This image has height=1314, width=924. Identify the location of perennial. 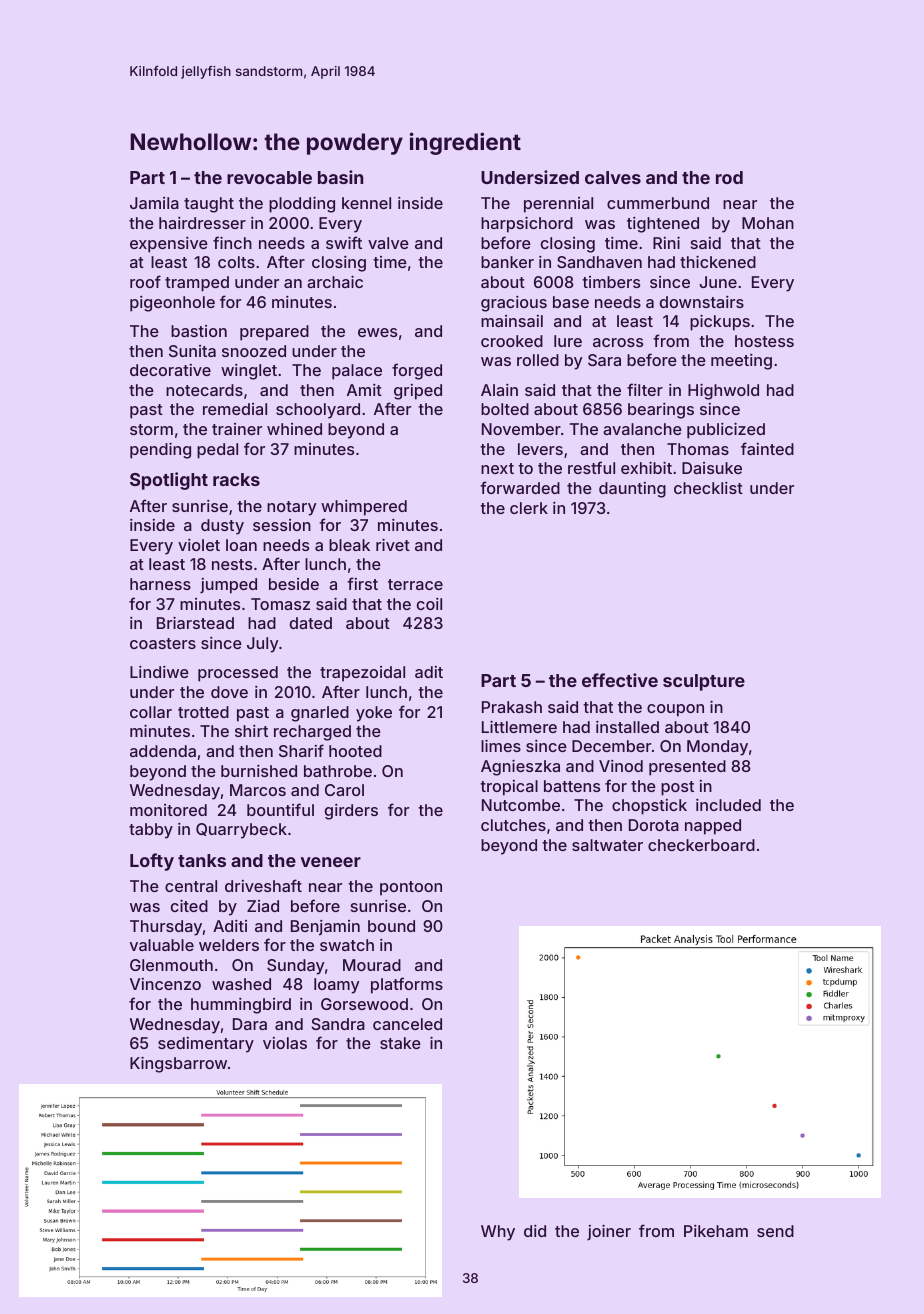
(558, 205).
